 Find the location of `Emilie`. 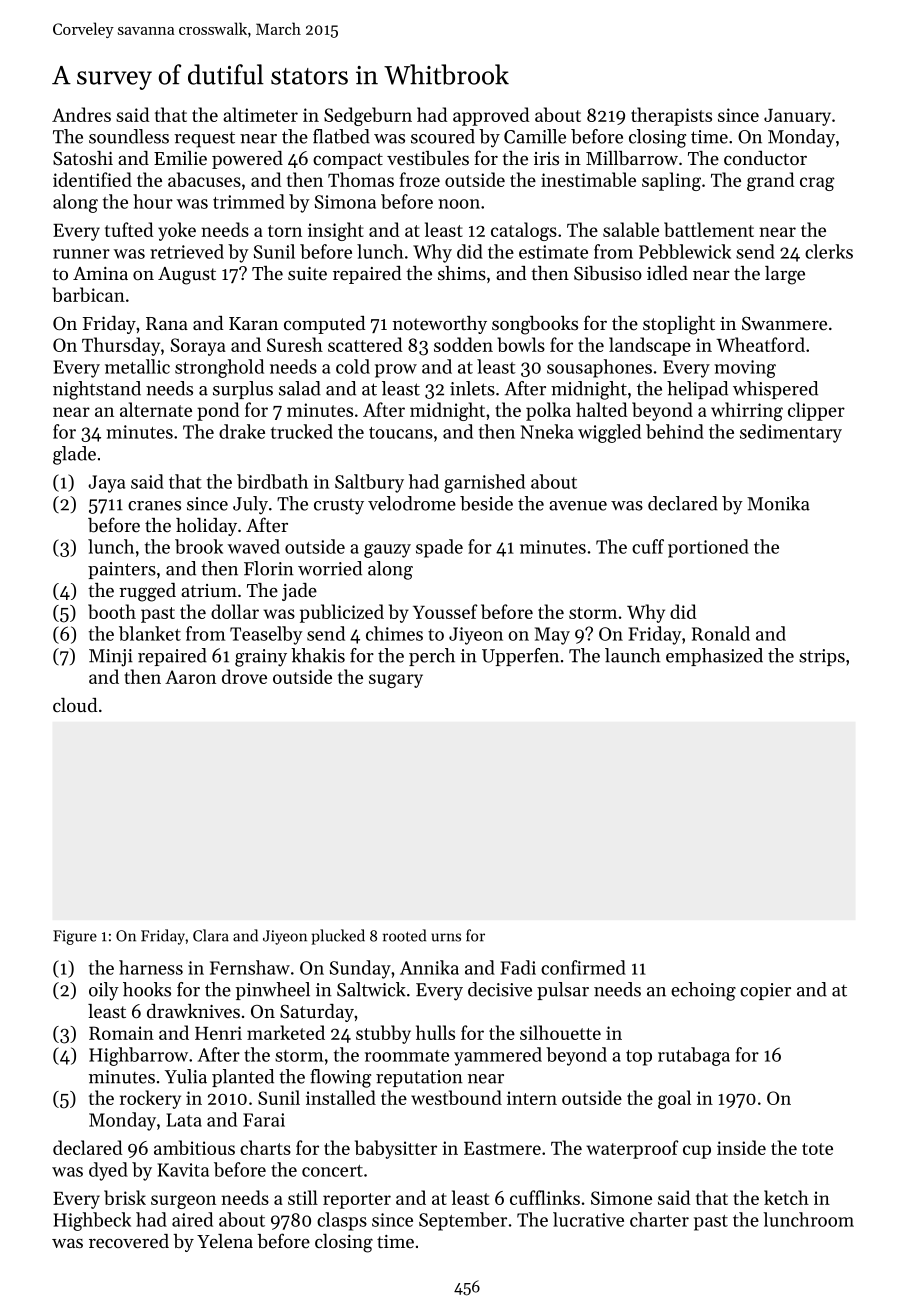

Emilie is located at coordinates (180, 158).
